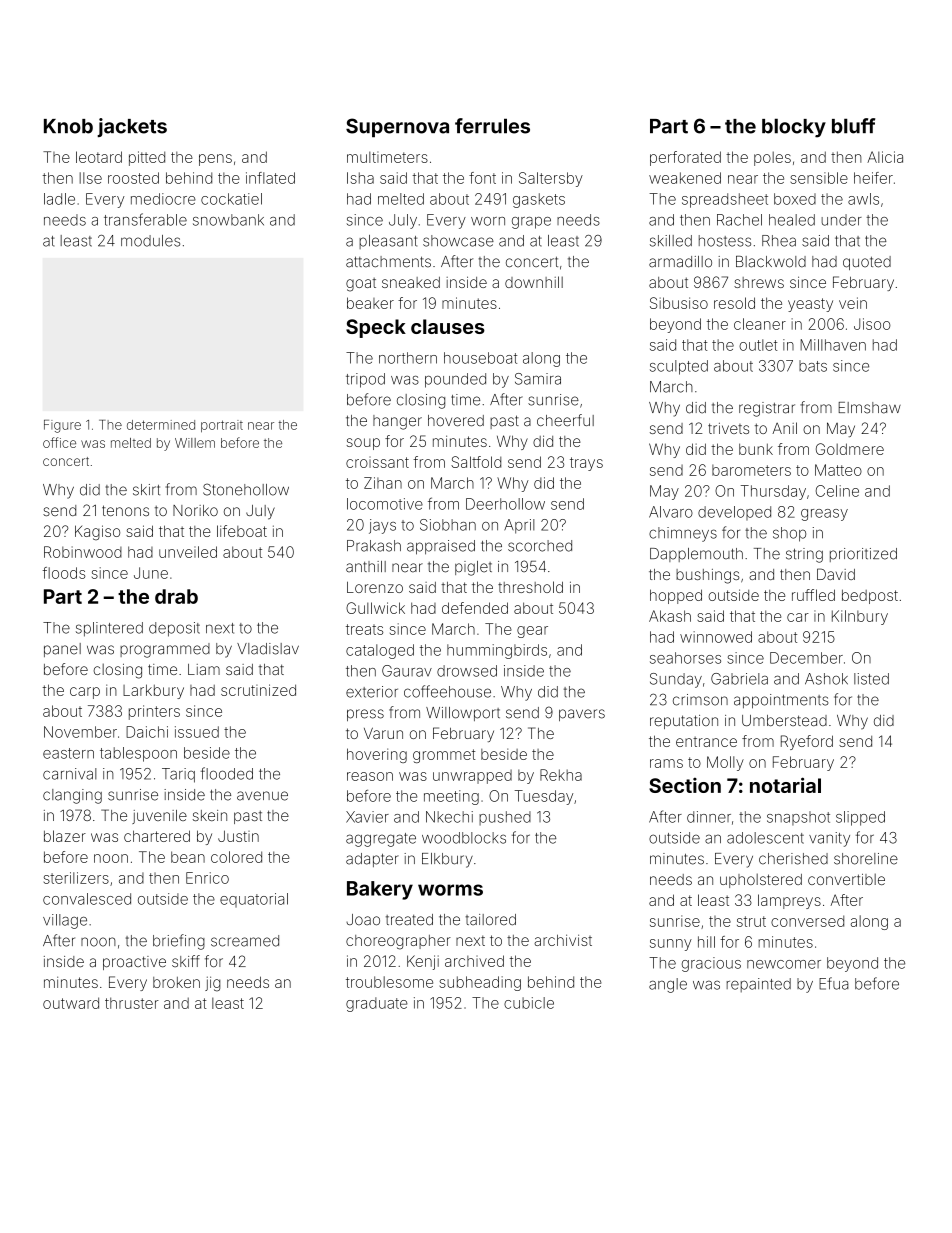 This image has height=1233, width=952. Describe the element at coordinates (810, 305) in the image. I see `yeasty` at that location.
